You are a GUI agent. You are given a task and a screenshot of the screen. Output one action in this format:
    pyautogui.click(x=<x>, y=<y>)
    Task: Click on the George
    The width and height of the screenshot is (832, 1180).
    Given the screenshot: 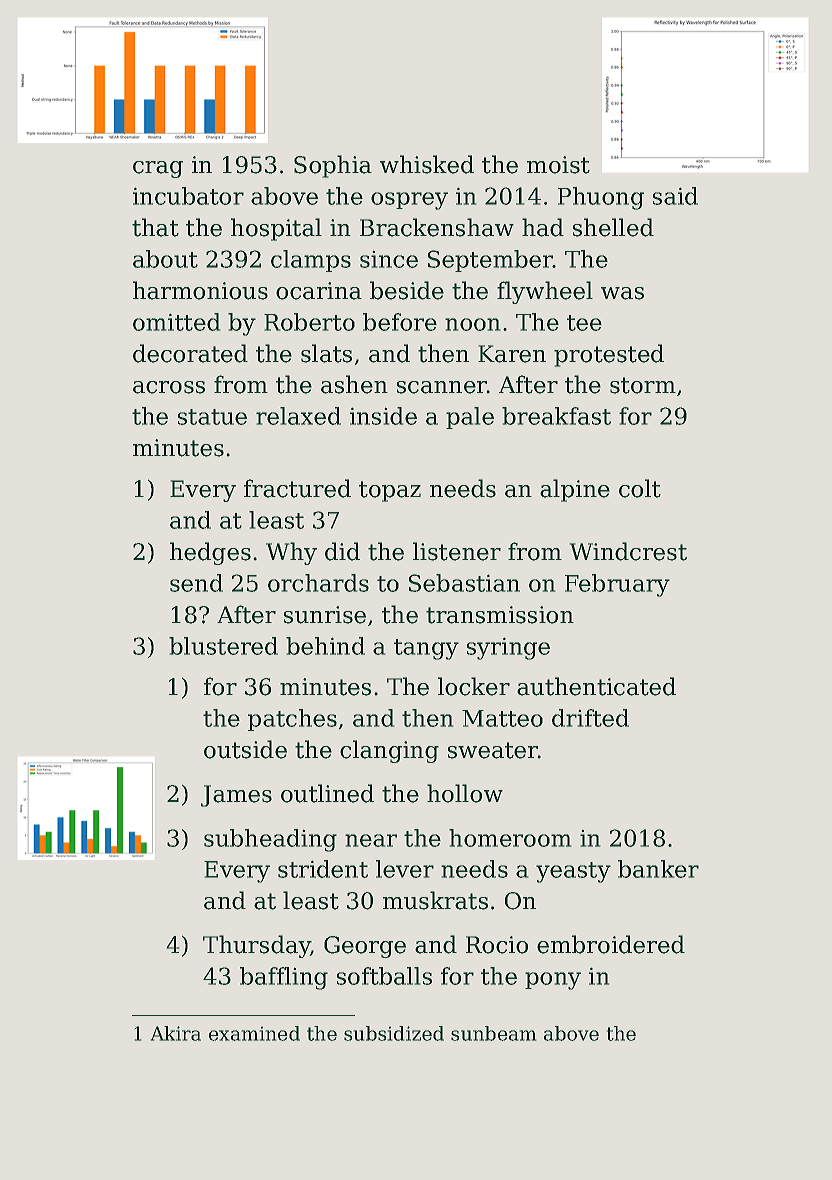 What is the action you would take?
    pyautogui.click(x=365, y=947)
